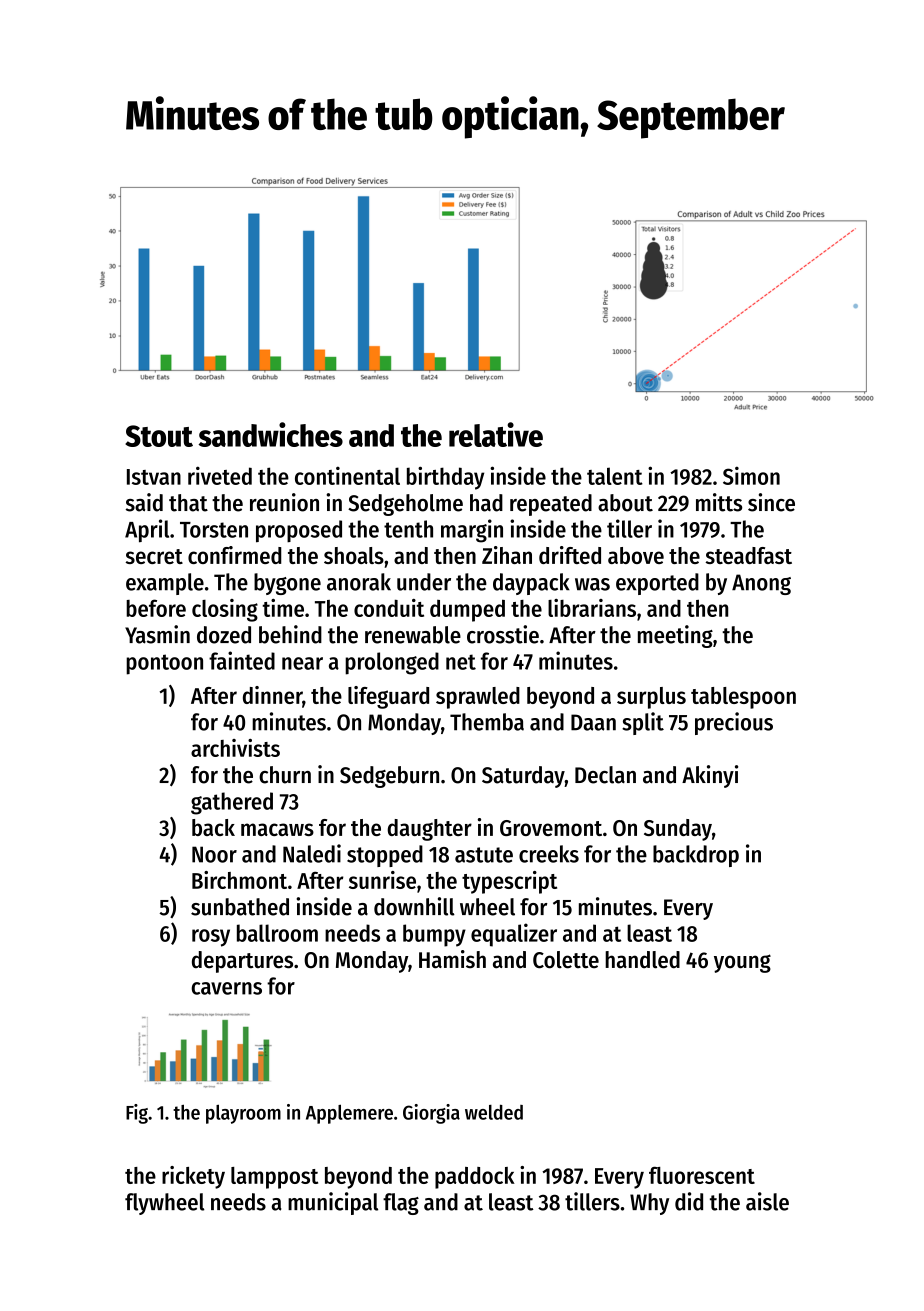 This image has height=1311, width=924. What do you see at coordinates (214, 530) in the image?
I see `Torsten` at bounding box center [214, 530].
